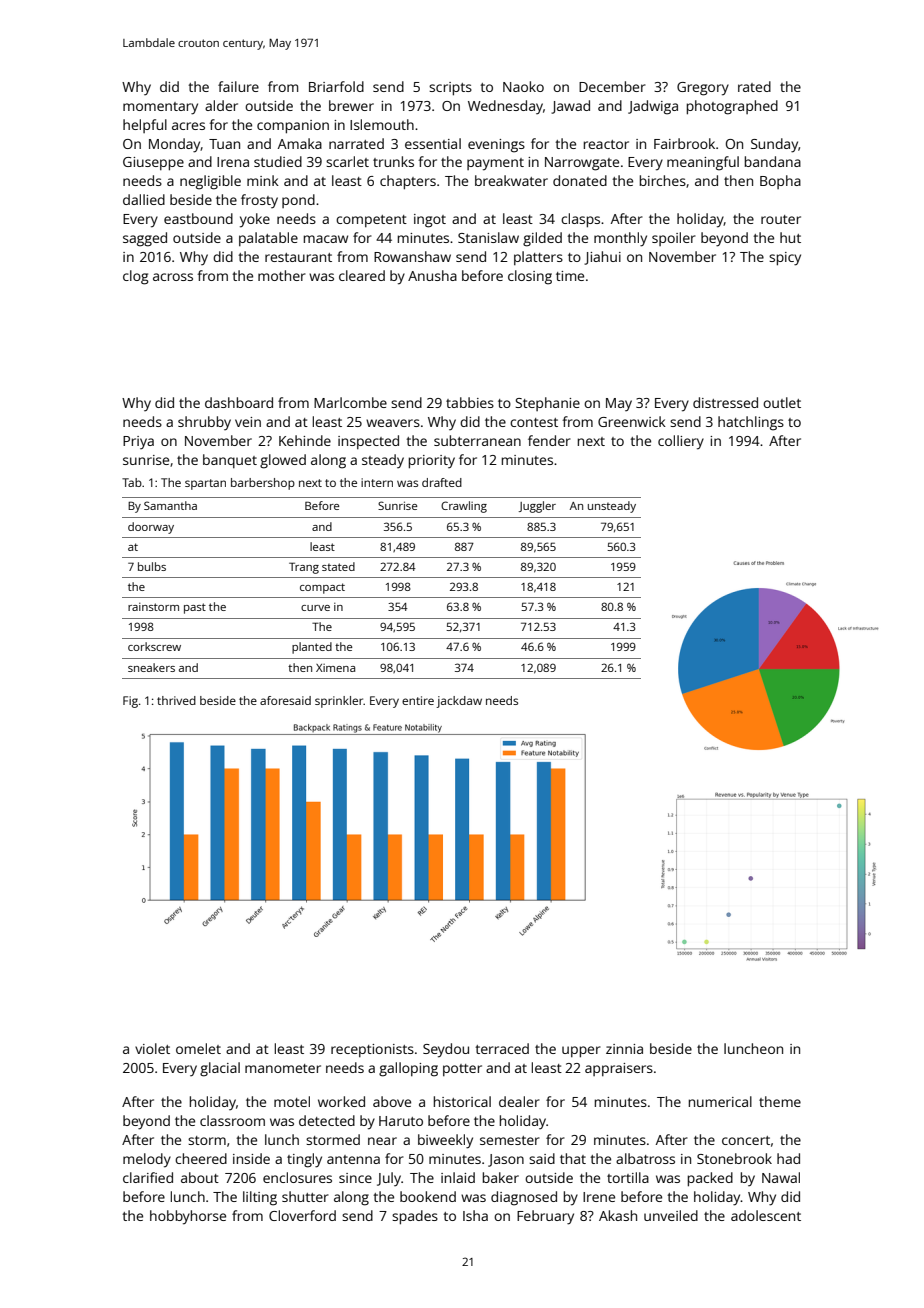 This page has width=924, height=1308. What do you see at coordinates (418, 700) in the page?
I see `entire` at bounding box center [418, 700].
